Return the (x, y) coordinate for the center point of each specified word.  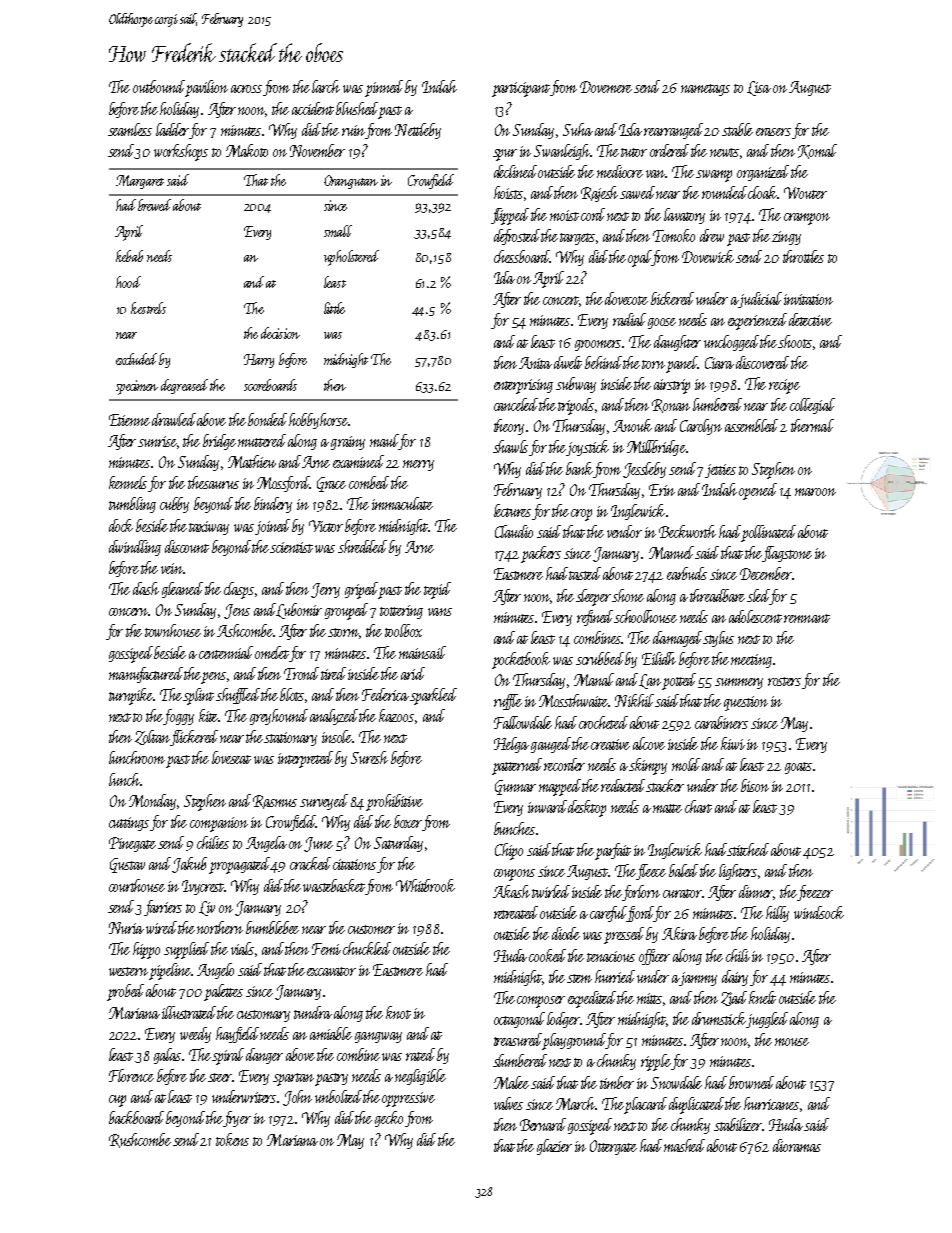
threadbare (717, 595)
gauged (551, 745)
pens (214, 678)
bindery (273, 505)
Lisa (759, 88)
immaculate (402, 503)
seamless (130, 129)
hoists (508, 192)
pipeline (170, 971)
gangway (378, 1037)
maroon (815, 492)
